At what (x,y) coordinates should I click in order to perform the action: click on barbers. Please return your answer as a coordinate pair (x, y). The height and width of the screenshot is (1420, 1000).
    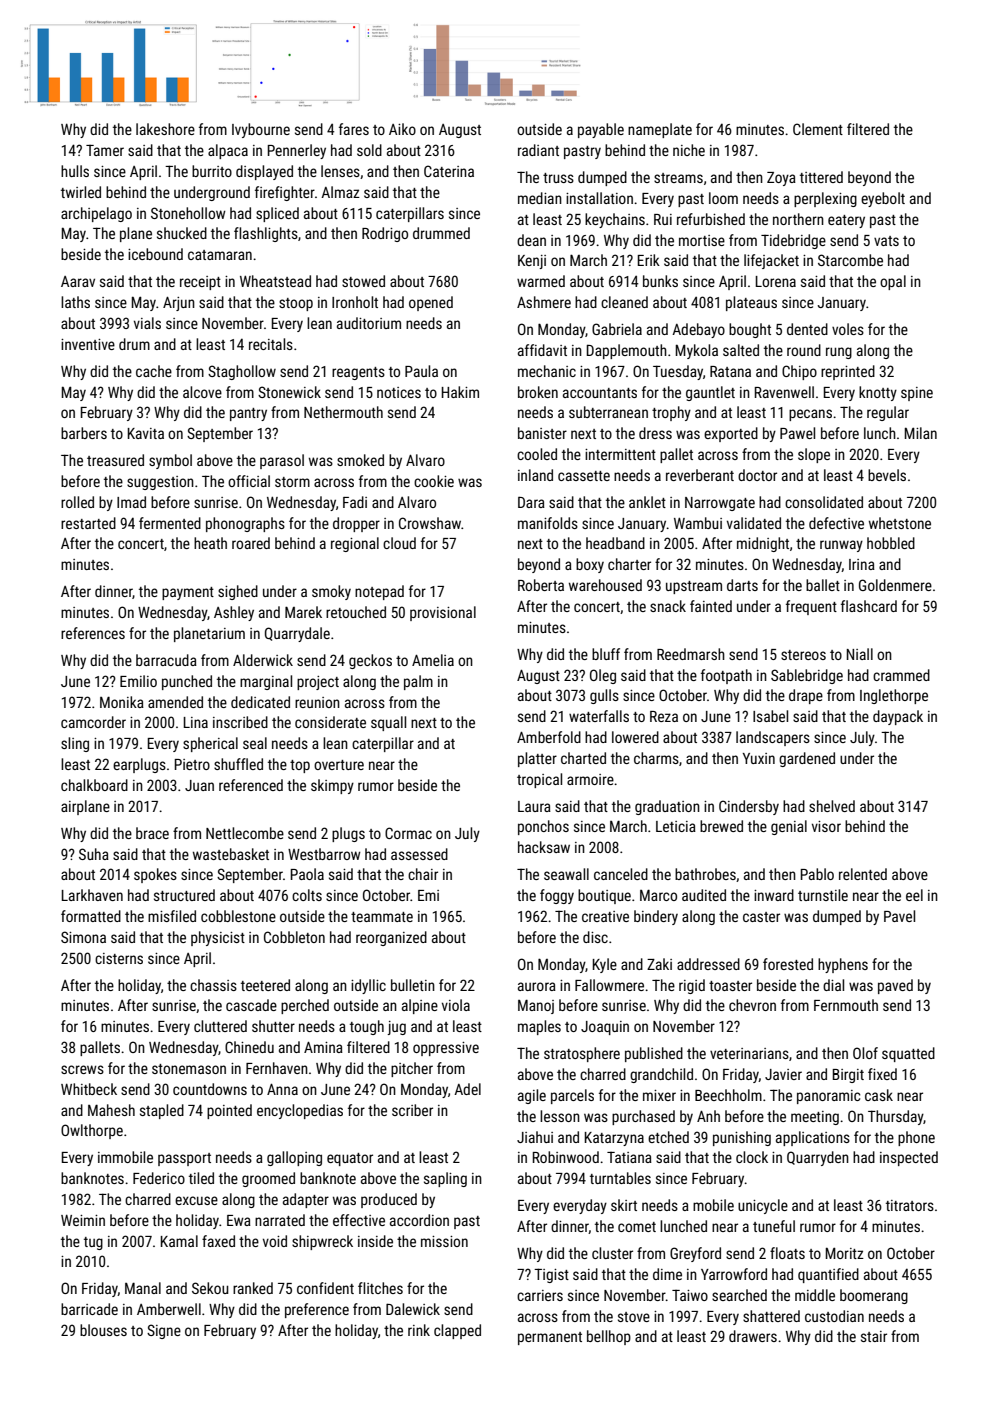
    Looking at the image, I should click on (84, 433).
